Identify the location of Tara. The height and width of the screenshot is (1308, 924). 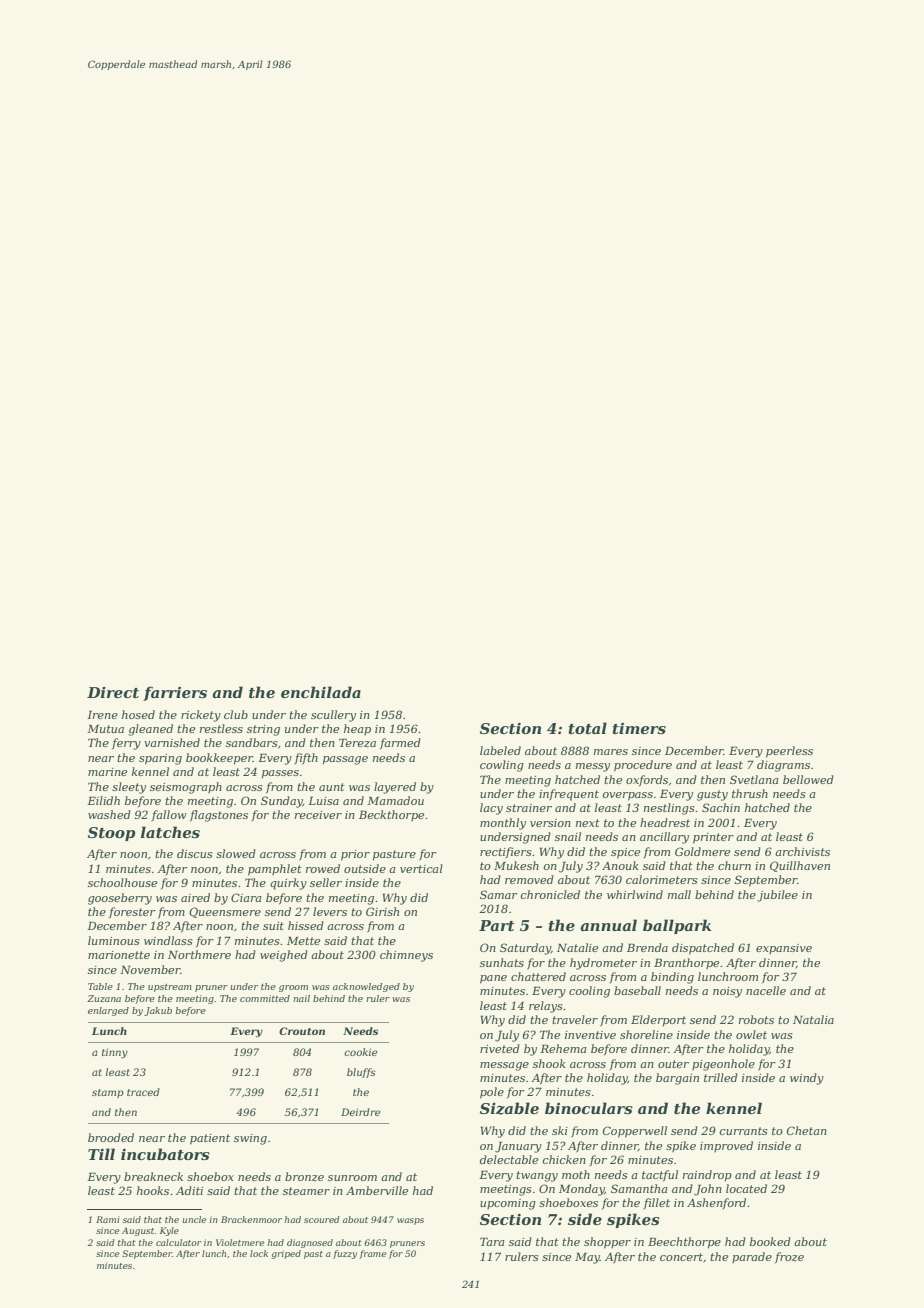
(492, 1241).
